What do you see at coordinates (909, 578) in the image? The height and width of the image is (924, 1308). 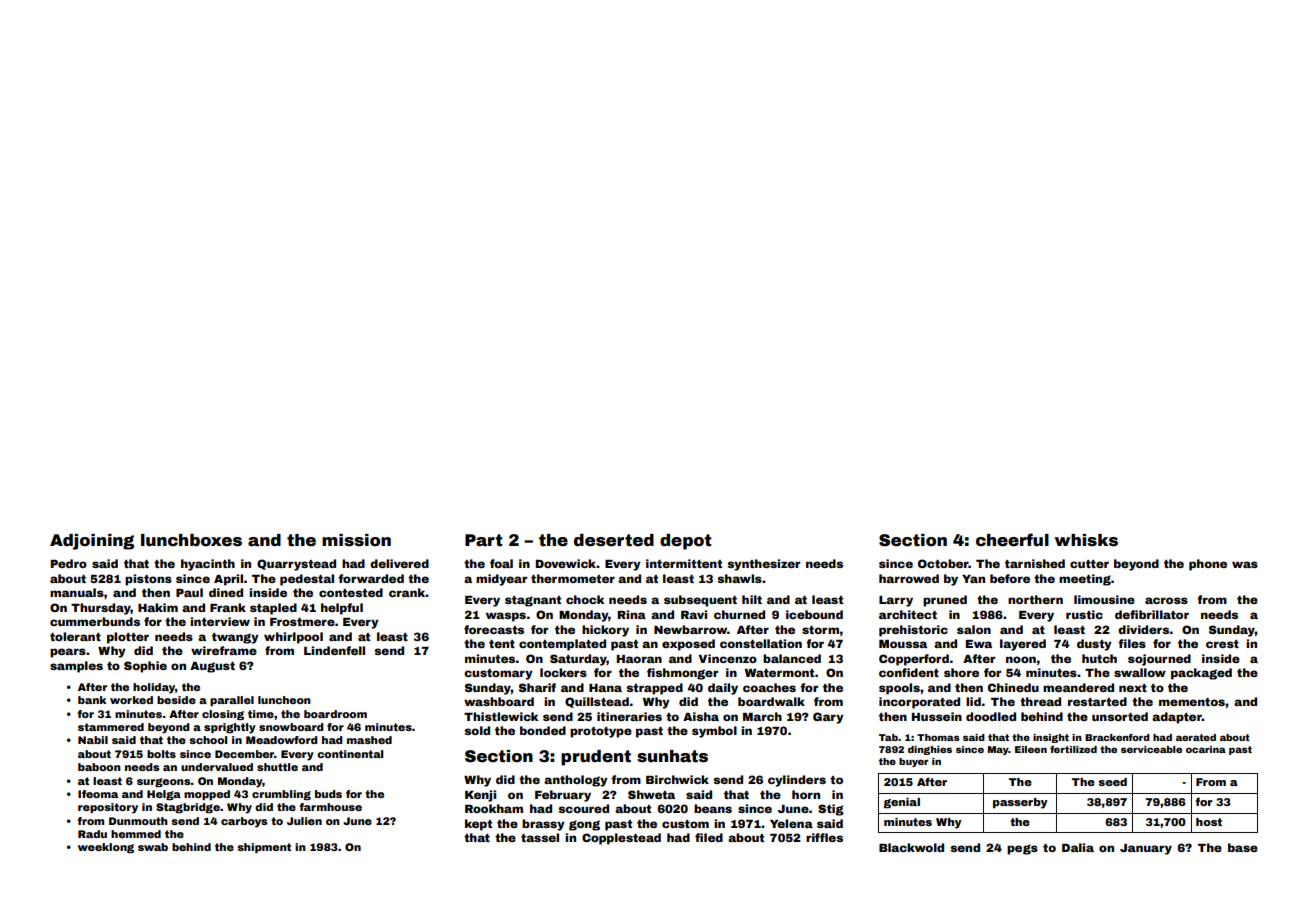 I see `harrowed` at bounding box center [909, 578].
